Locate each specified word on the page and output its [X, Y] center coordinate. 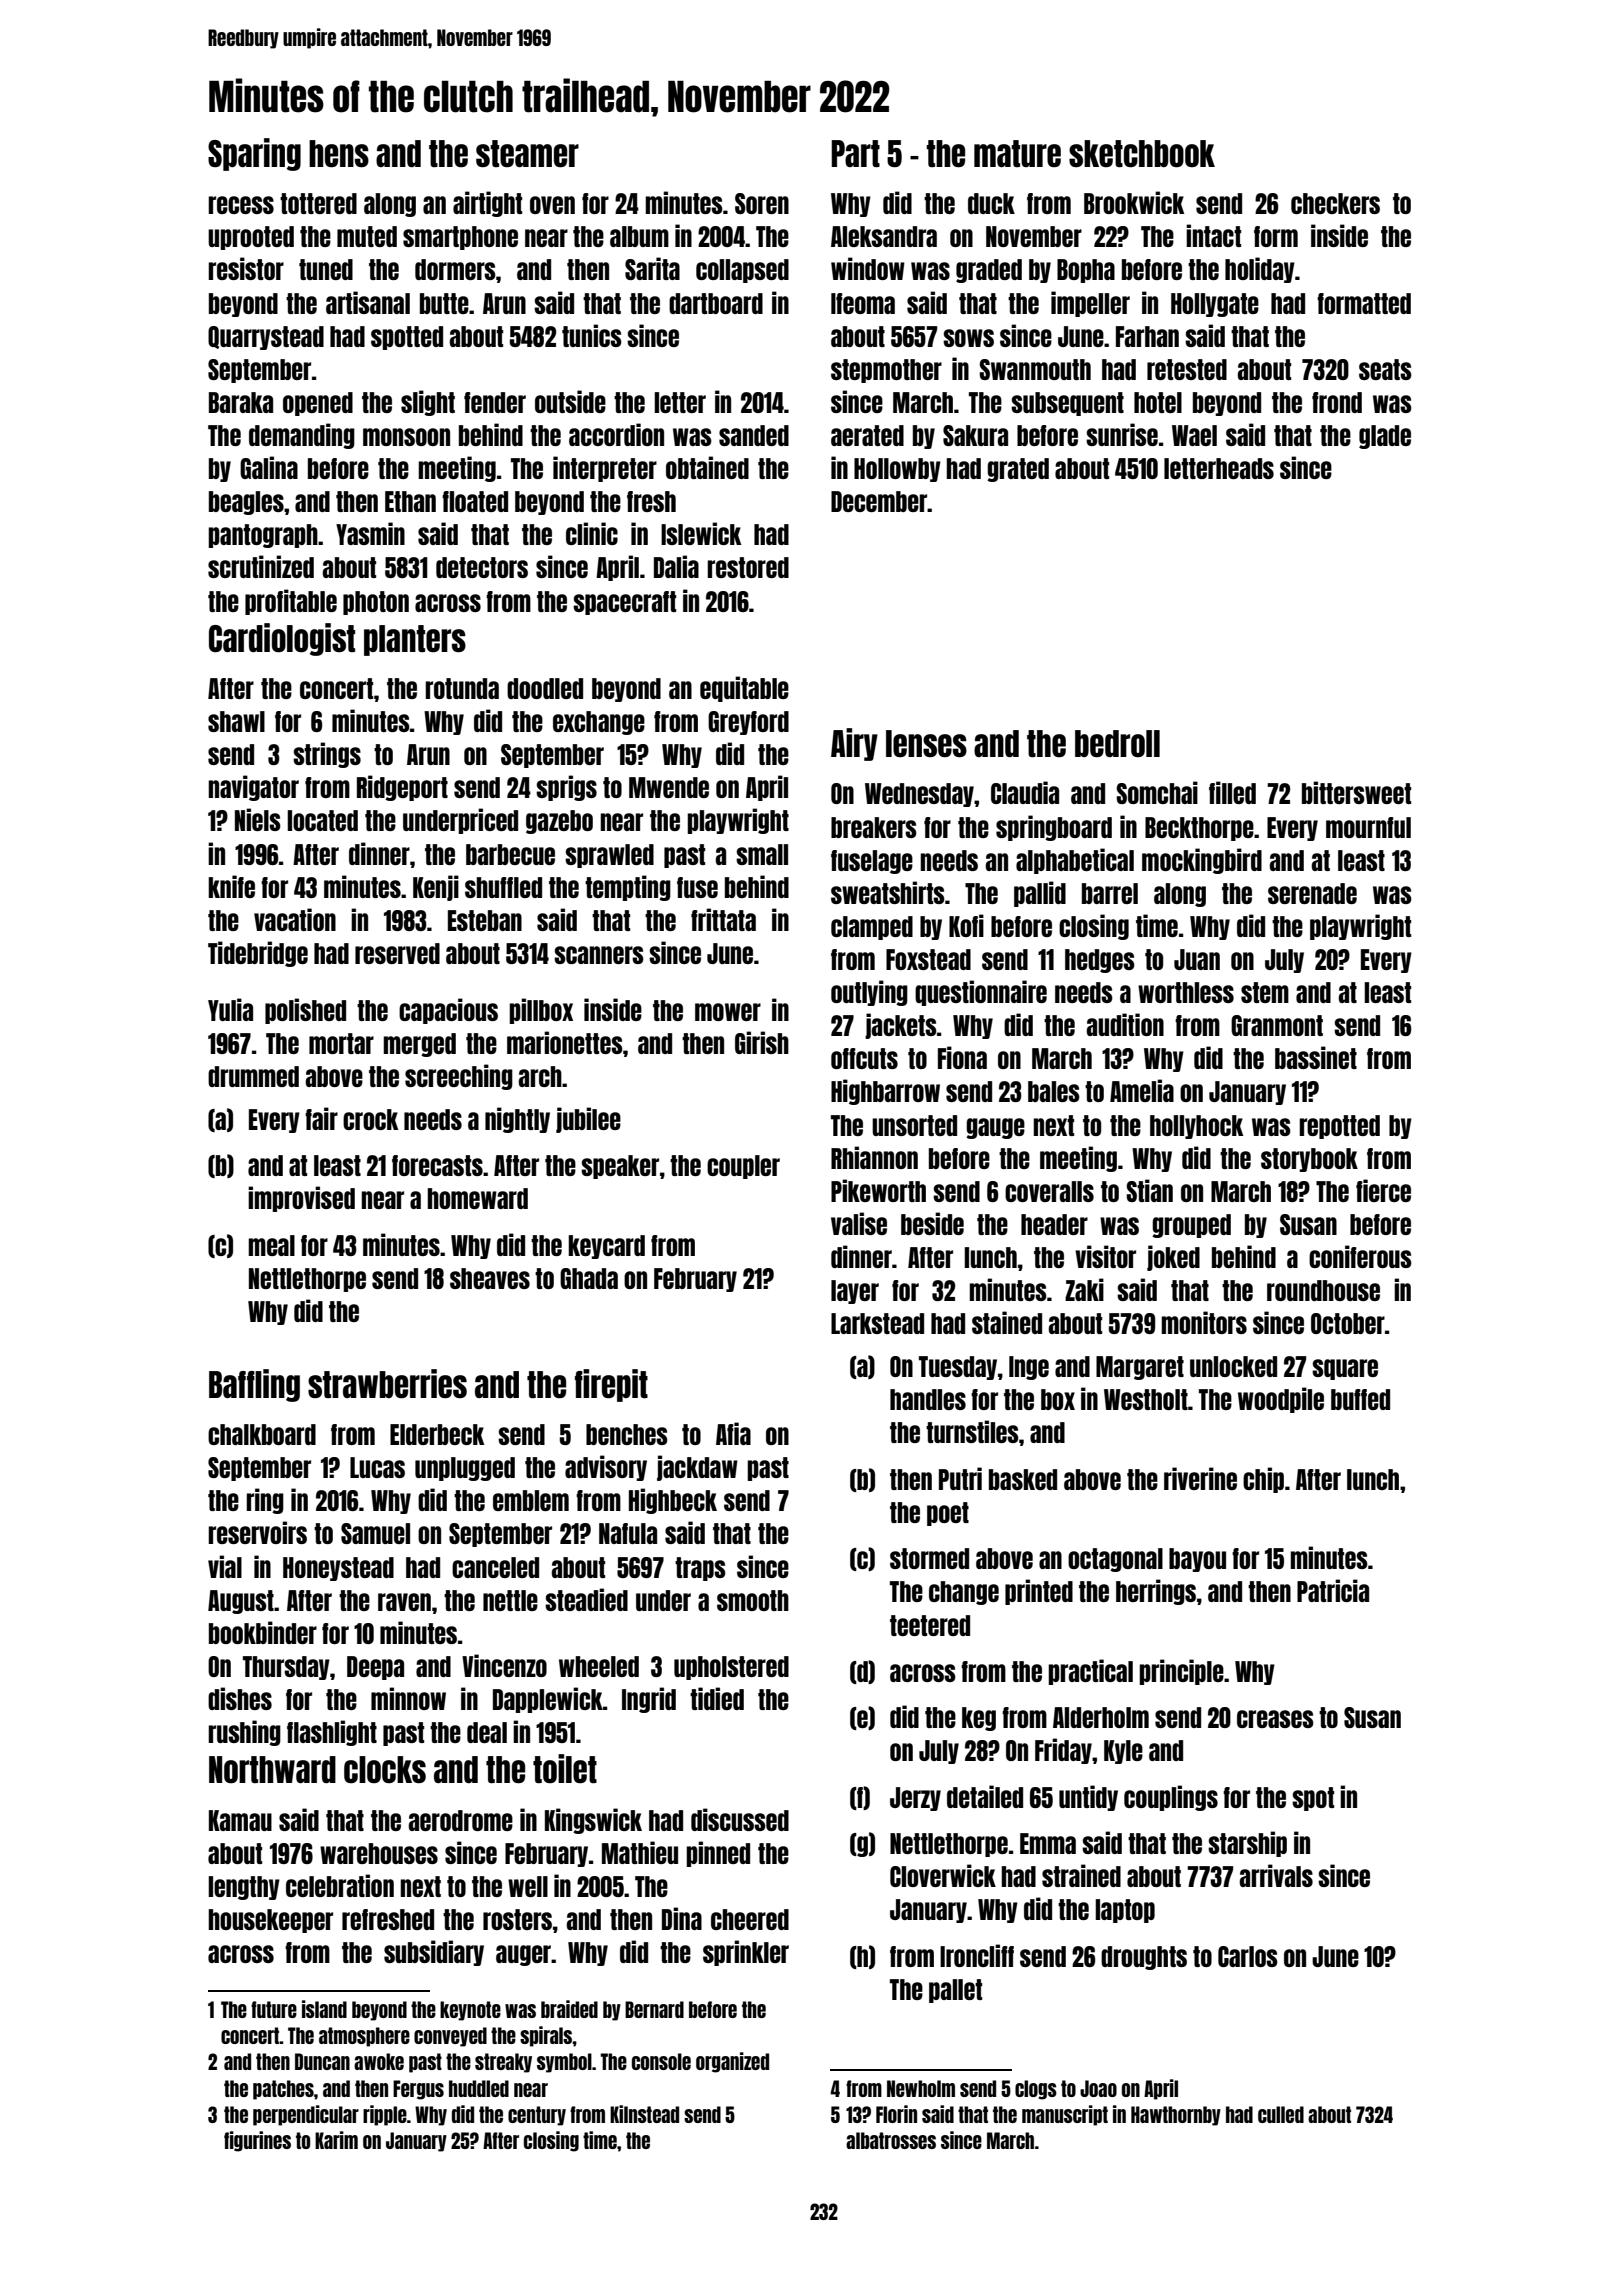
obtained [707, 467]
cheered [750, 1919]
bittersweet [1356, 792]
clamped [872, 928]
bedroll [1117, 743]
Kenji [436, 888]
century [537, 2116]
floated [475, 501]
